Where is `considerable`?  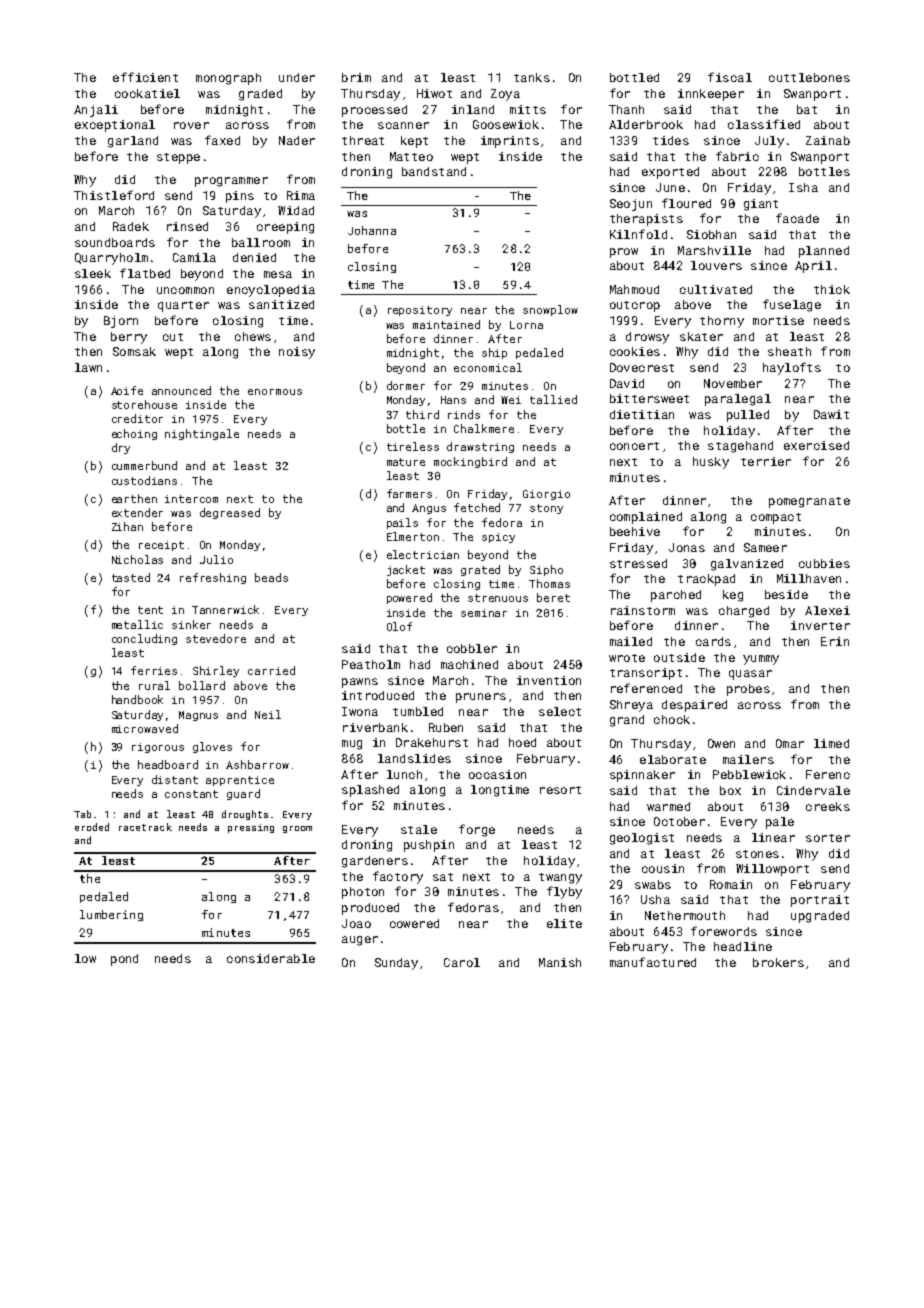 considerable is located at coordinates (271, 958).
